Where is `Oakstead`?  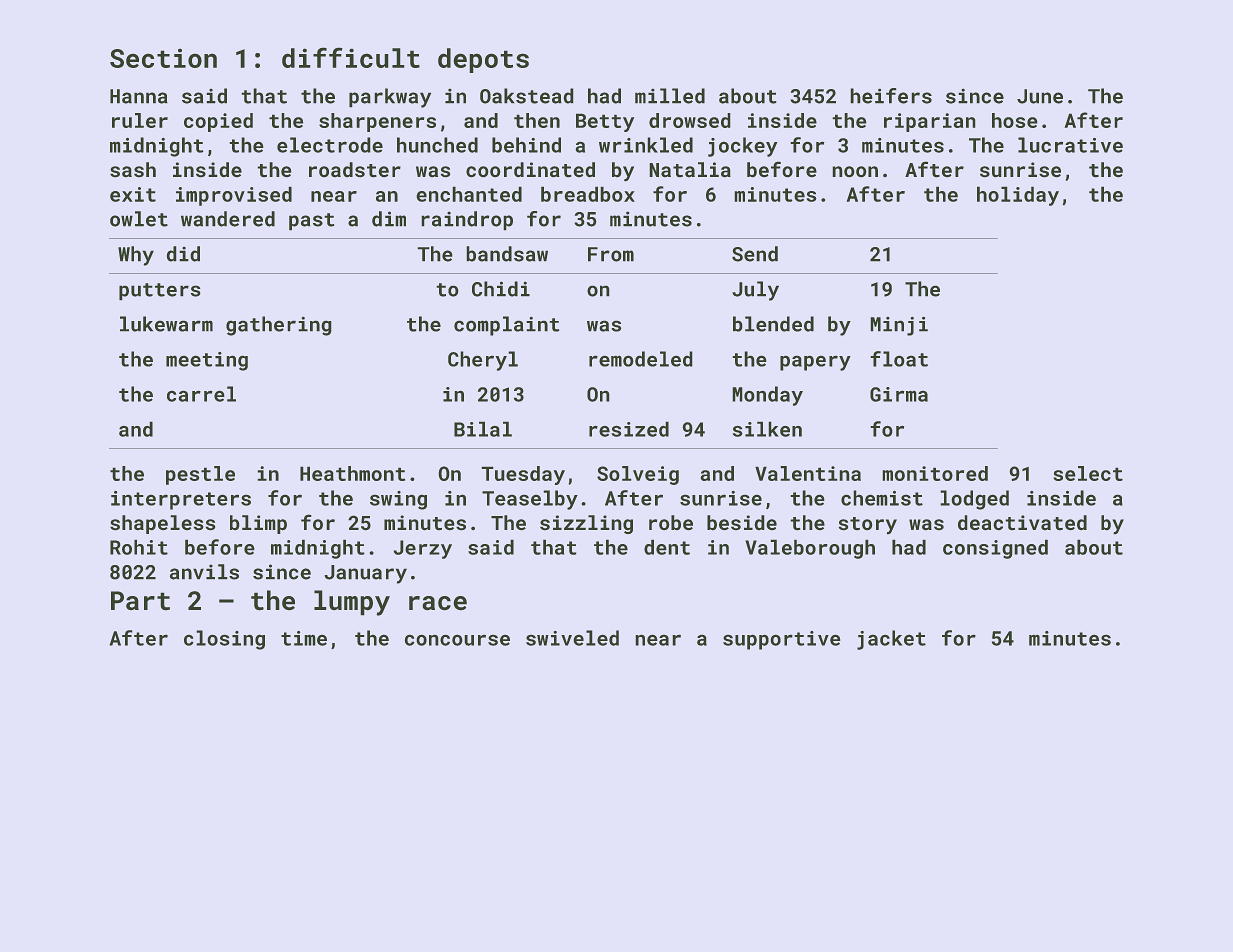 Oakstead is located at coordinates (526, 96).
